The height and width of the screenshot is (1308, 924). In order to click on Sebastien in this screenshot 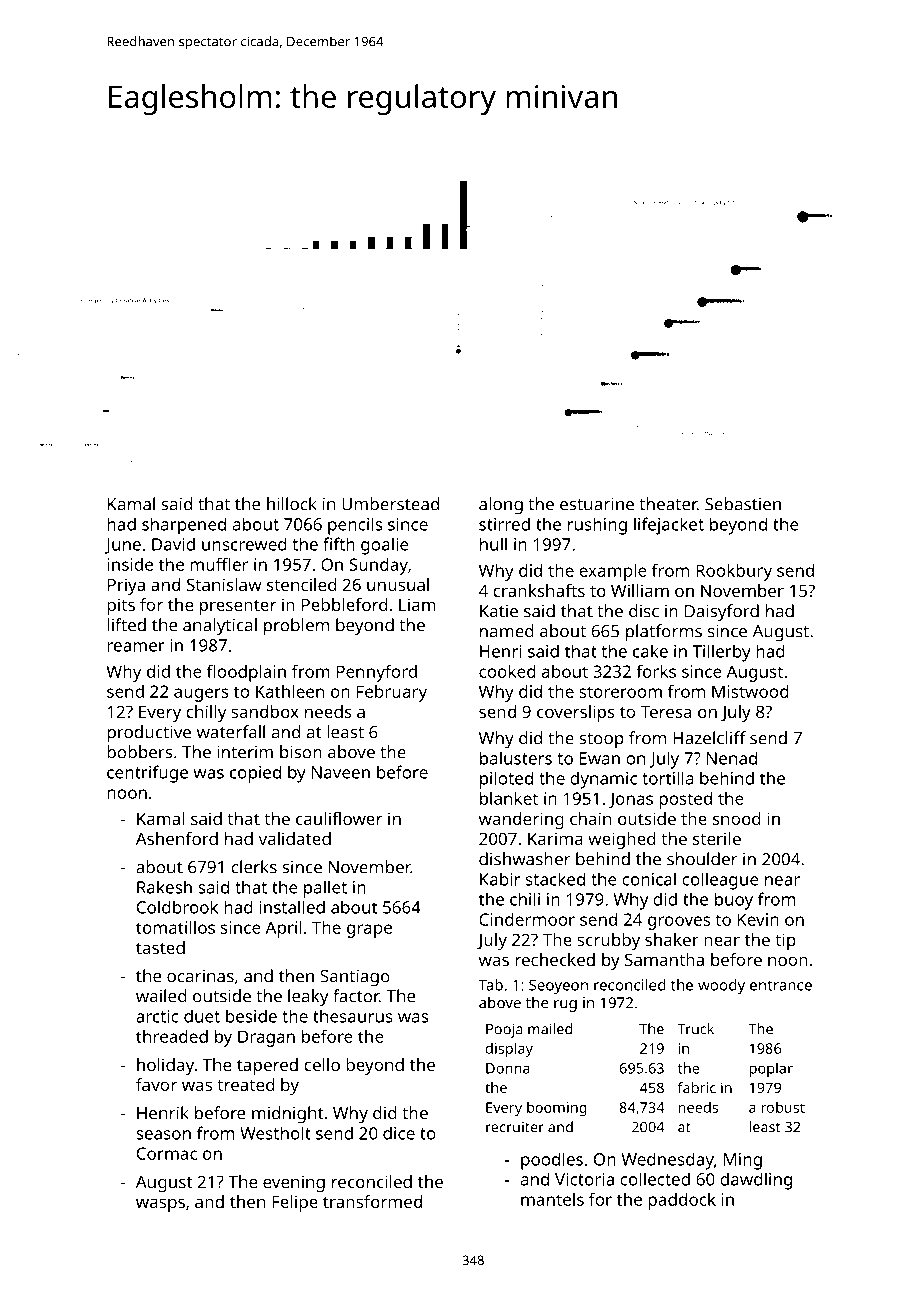, I will do `click(743, 504)`.
